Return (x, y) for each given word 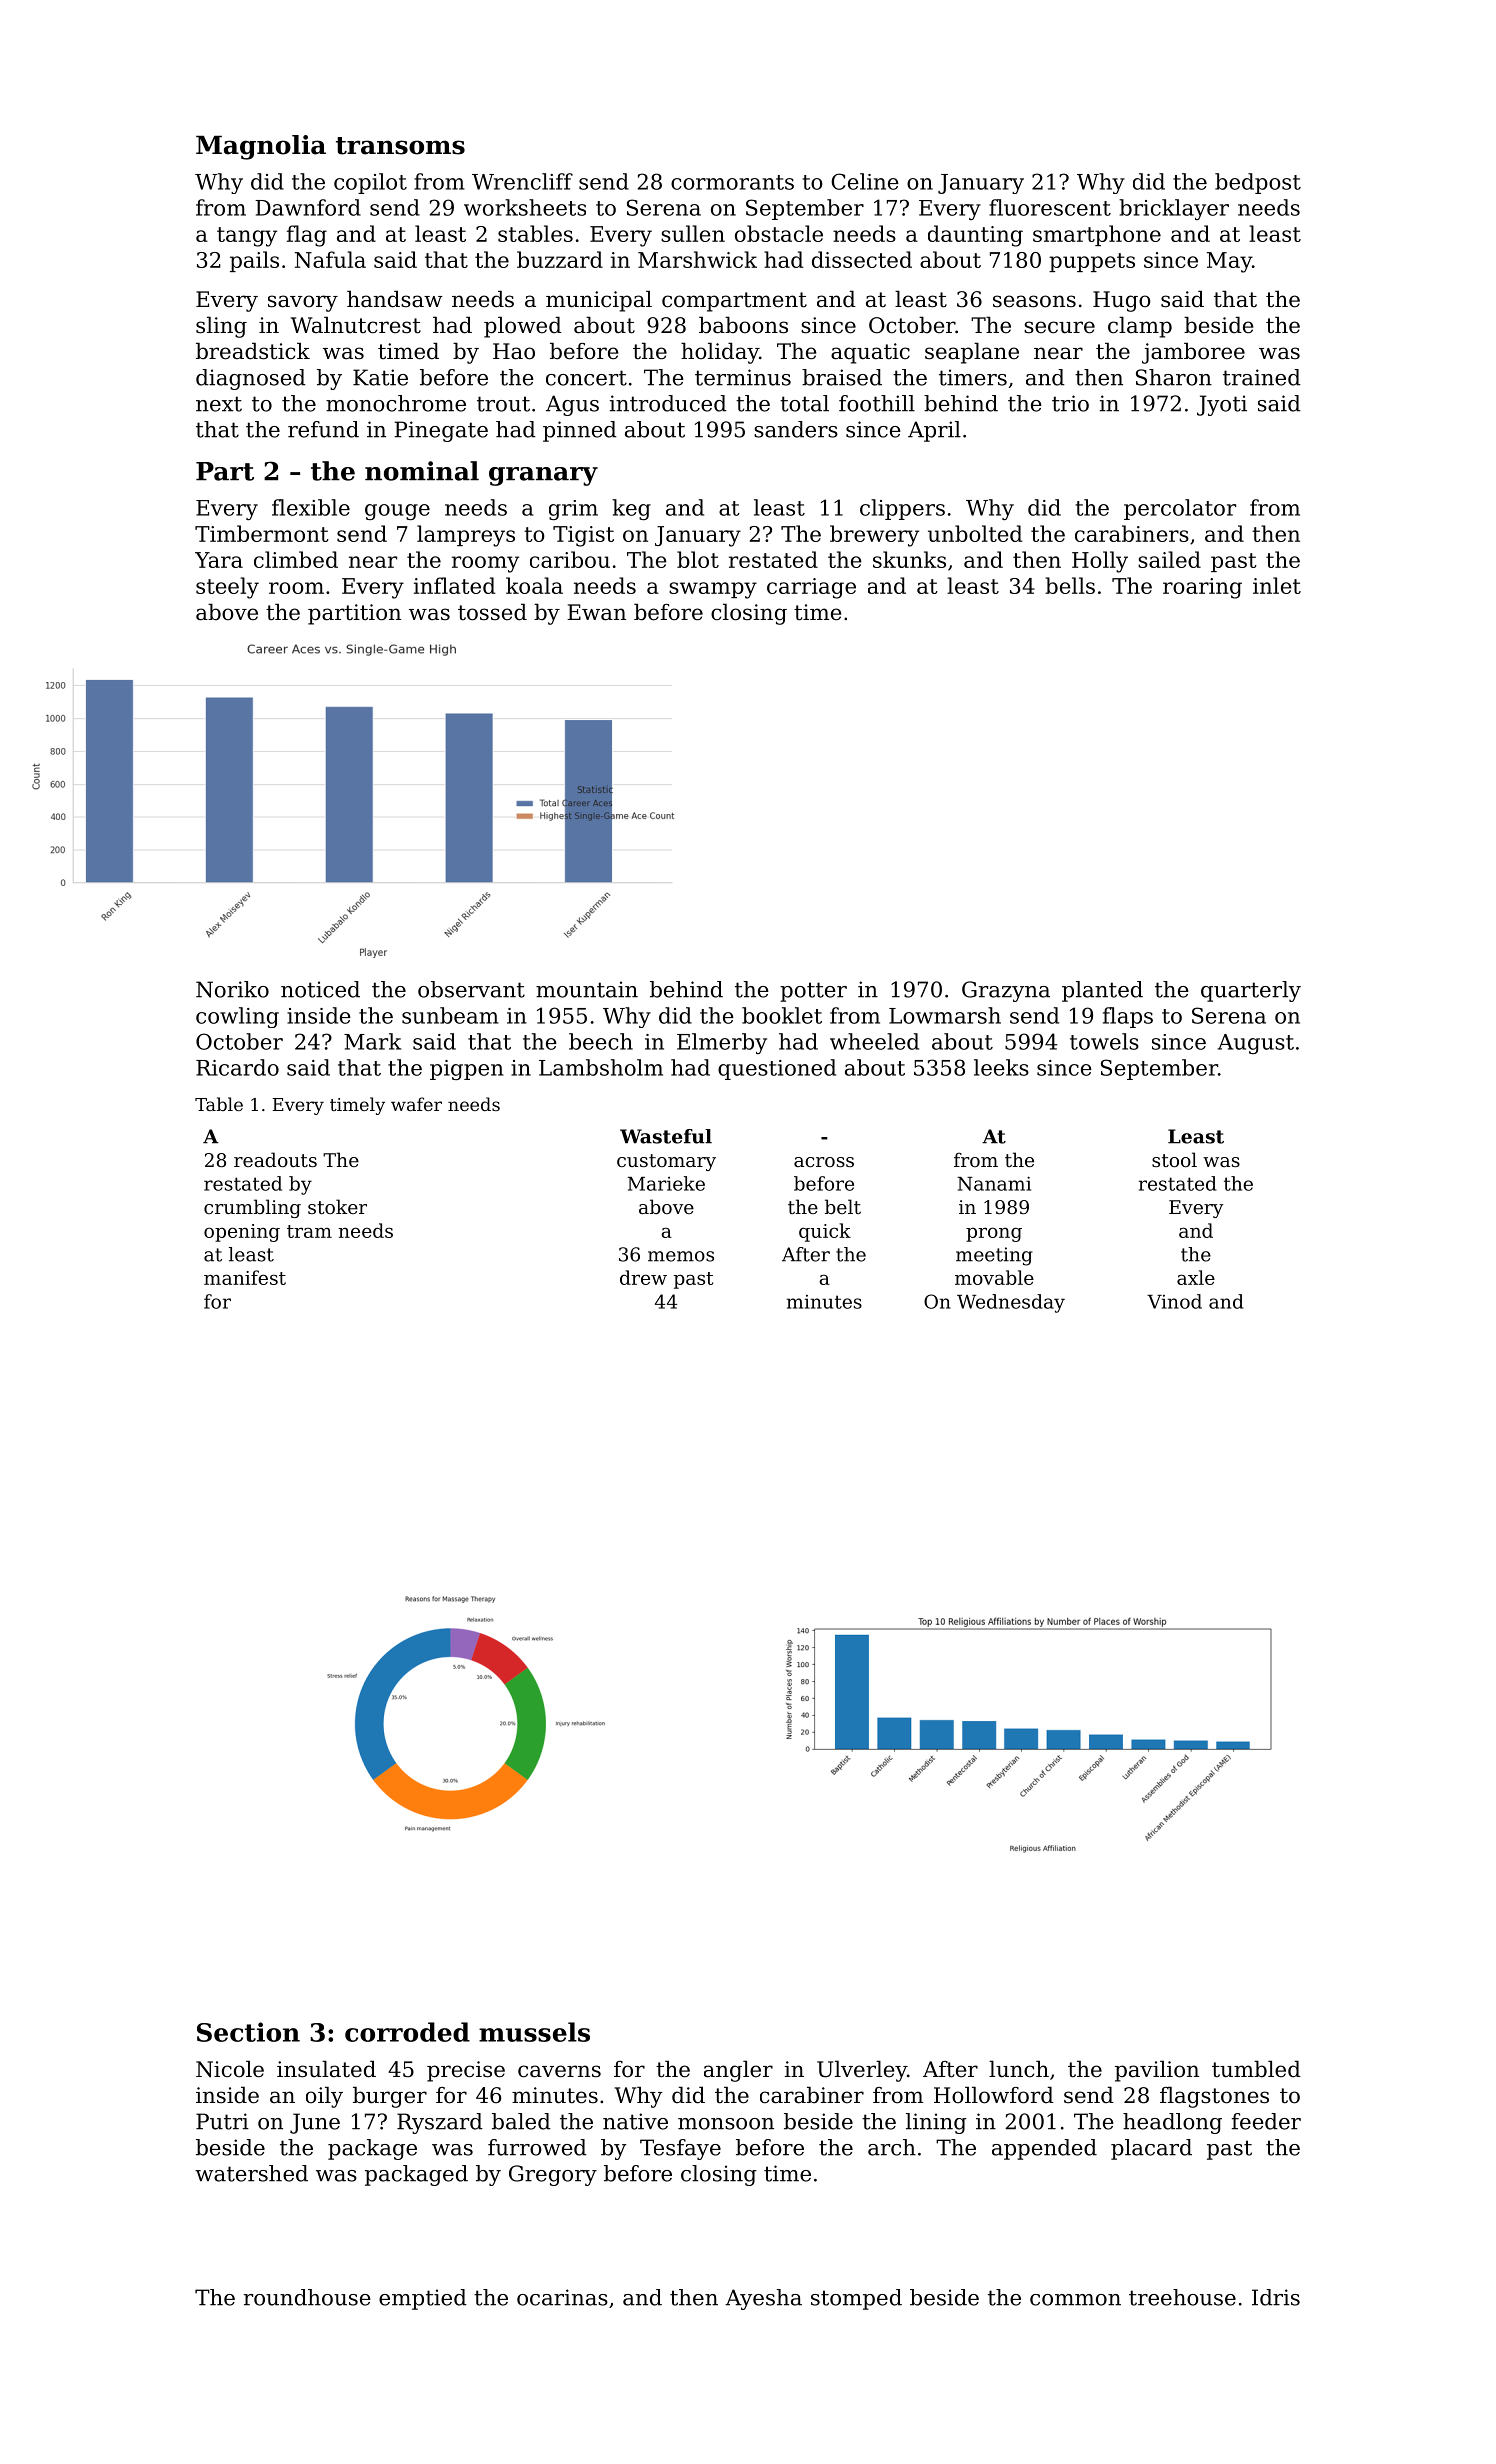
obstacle (779, 233)
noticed (320, 989)
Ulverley (862, 2071)
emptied (423, 2299)
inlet (1277, 585)
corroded (407, 2032)
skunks (909, 559)
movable (994, 1277)
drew (643, 1277)
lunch (1019, 2069)
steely (227, 588)
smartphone (1097, 235)
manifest (245, 1277)
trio (1070, 403)
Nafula (330, 259)
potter (813, 992)
